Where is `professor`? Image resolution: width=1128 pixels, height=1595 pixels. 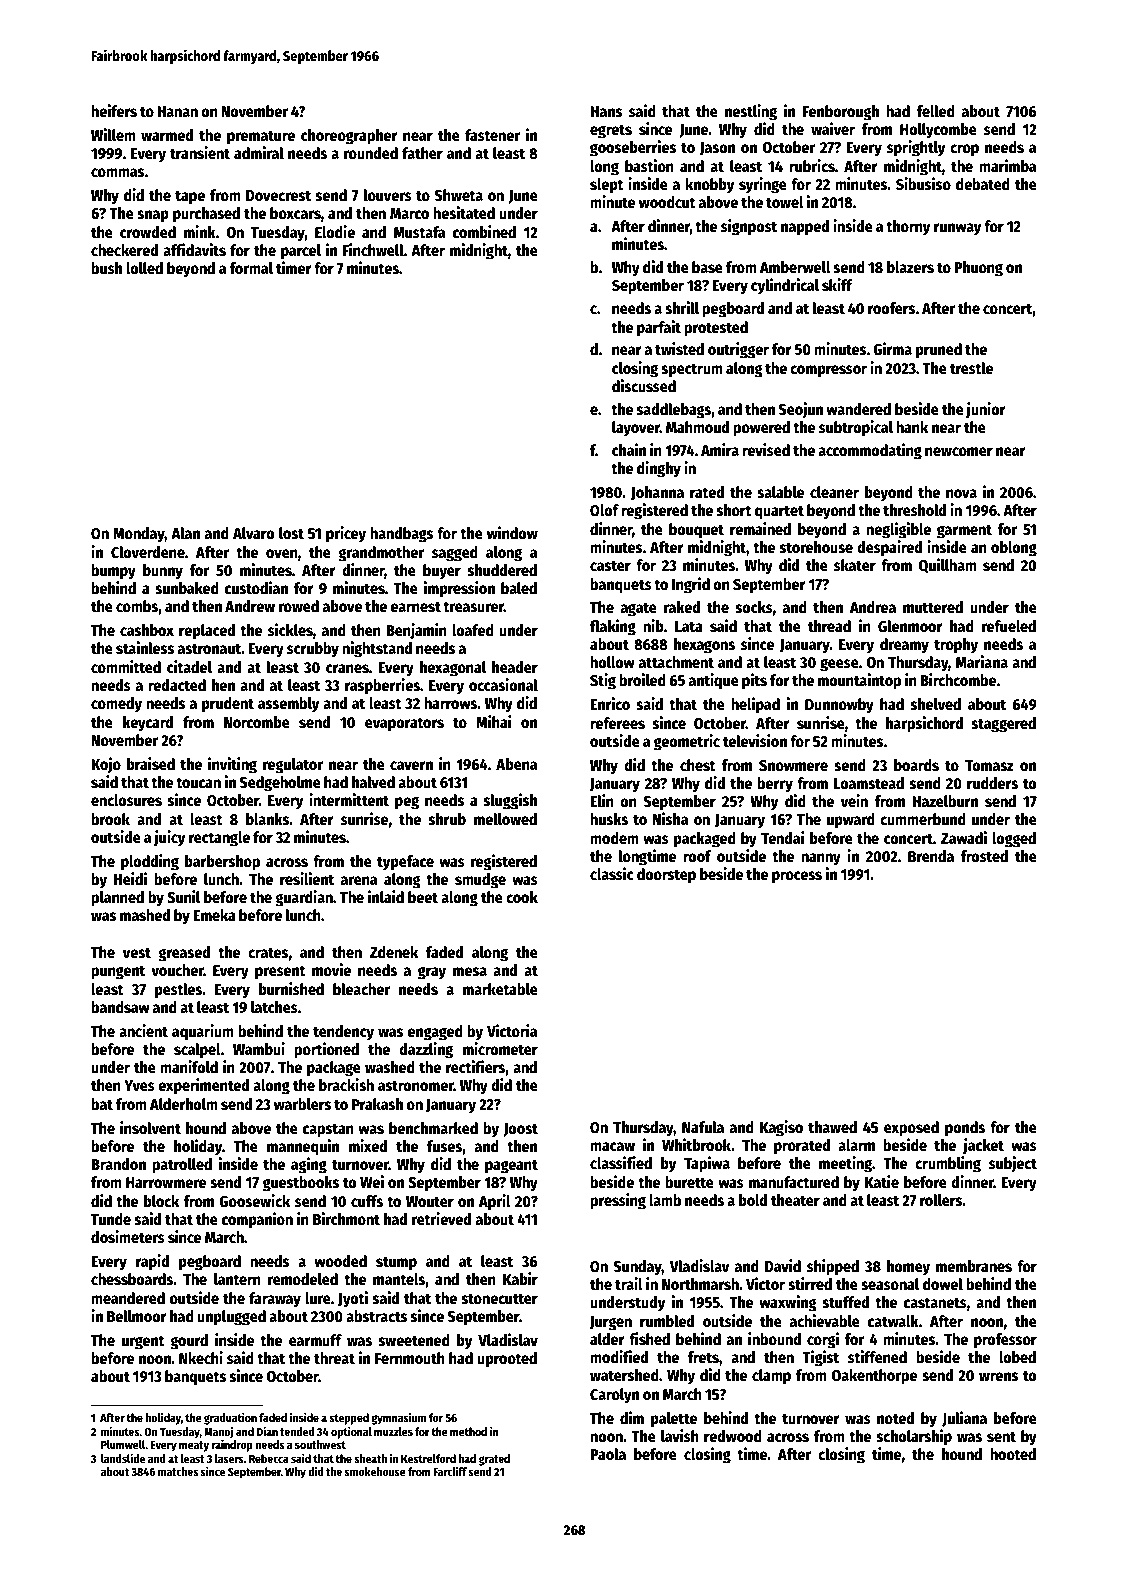 professor is located at coordinates (1005, 1341).
